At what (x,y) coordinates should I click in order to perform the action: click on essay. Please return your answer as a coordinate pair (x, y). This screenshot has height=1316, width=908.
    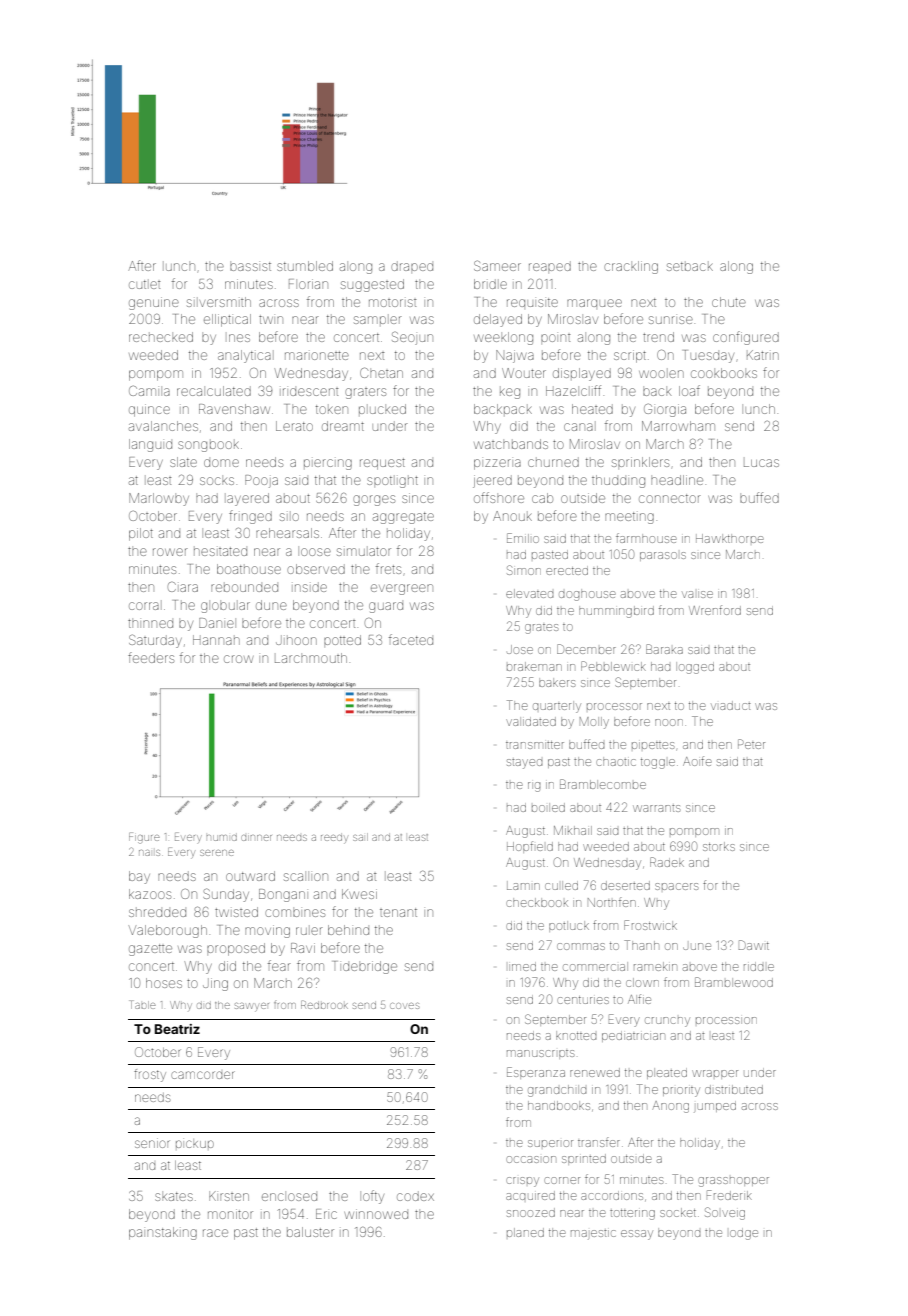
    Looking at the image, I should click on (637, 1235).
